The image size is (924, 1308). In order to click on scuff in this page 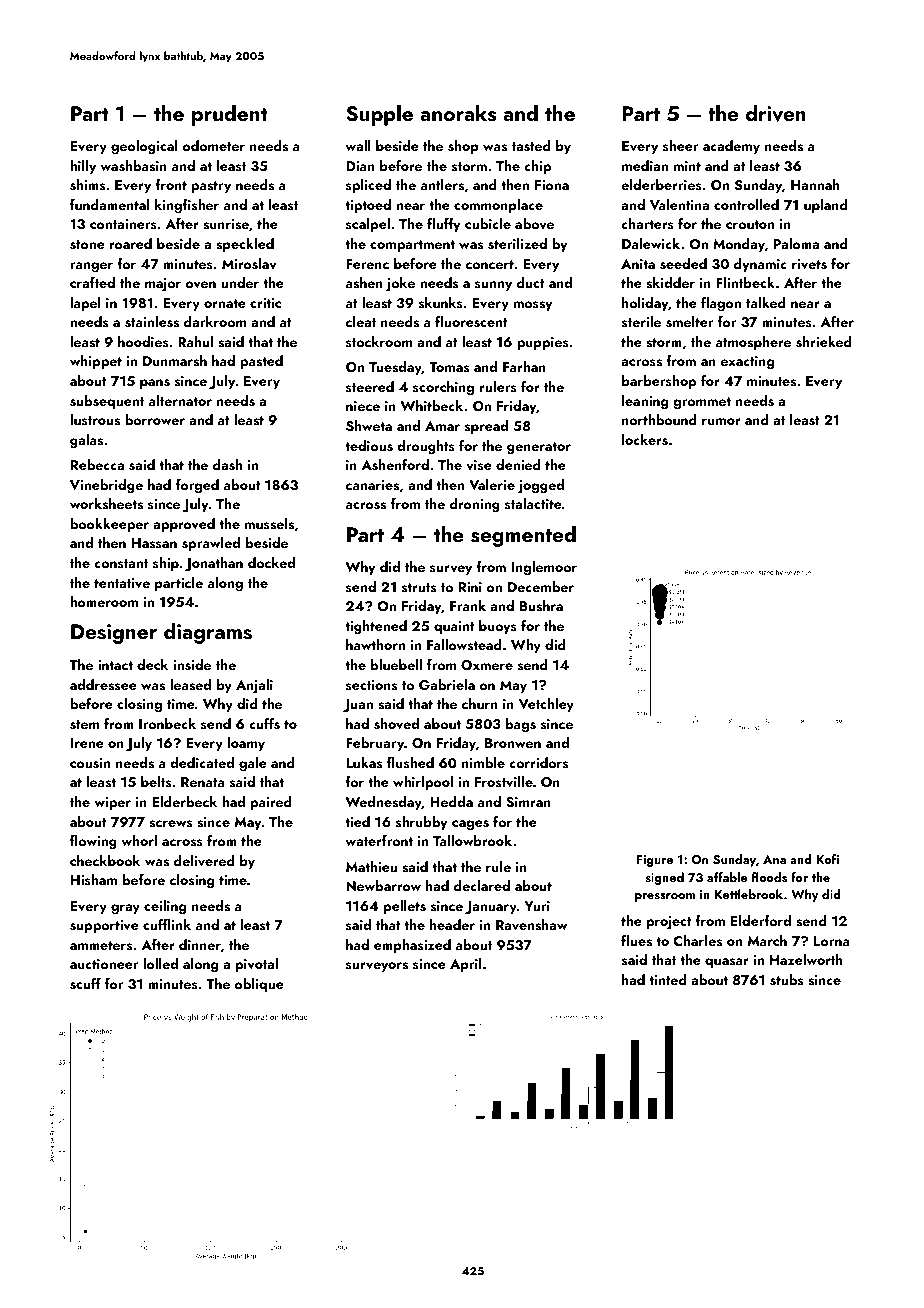, I will do `click(85, 984)`.
